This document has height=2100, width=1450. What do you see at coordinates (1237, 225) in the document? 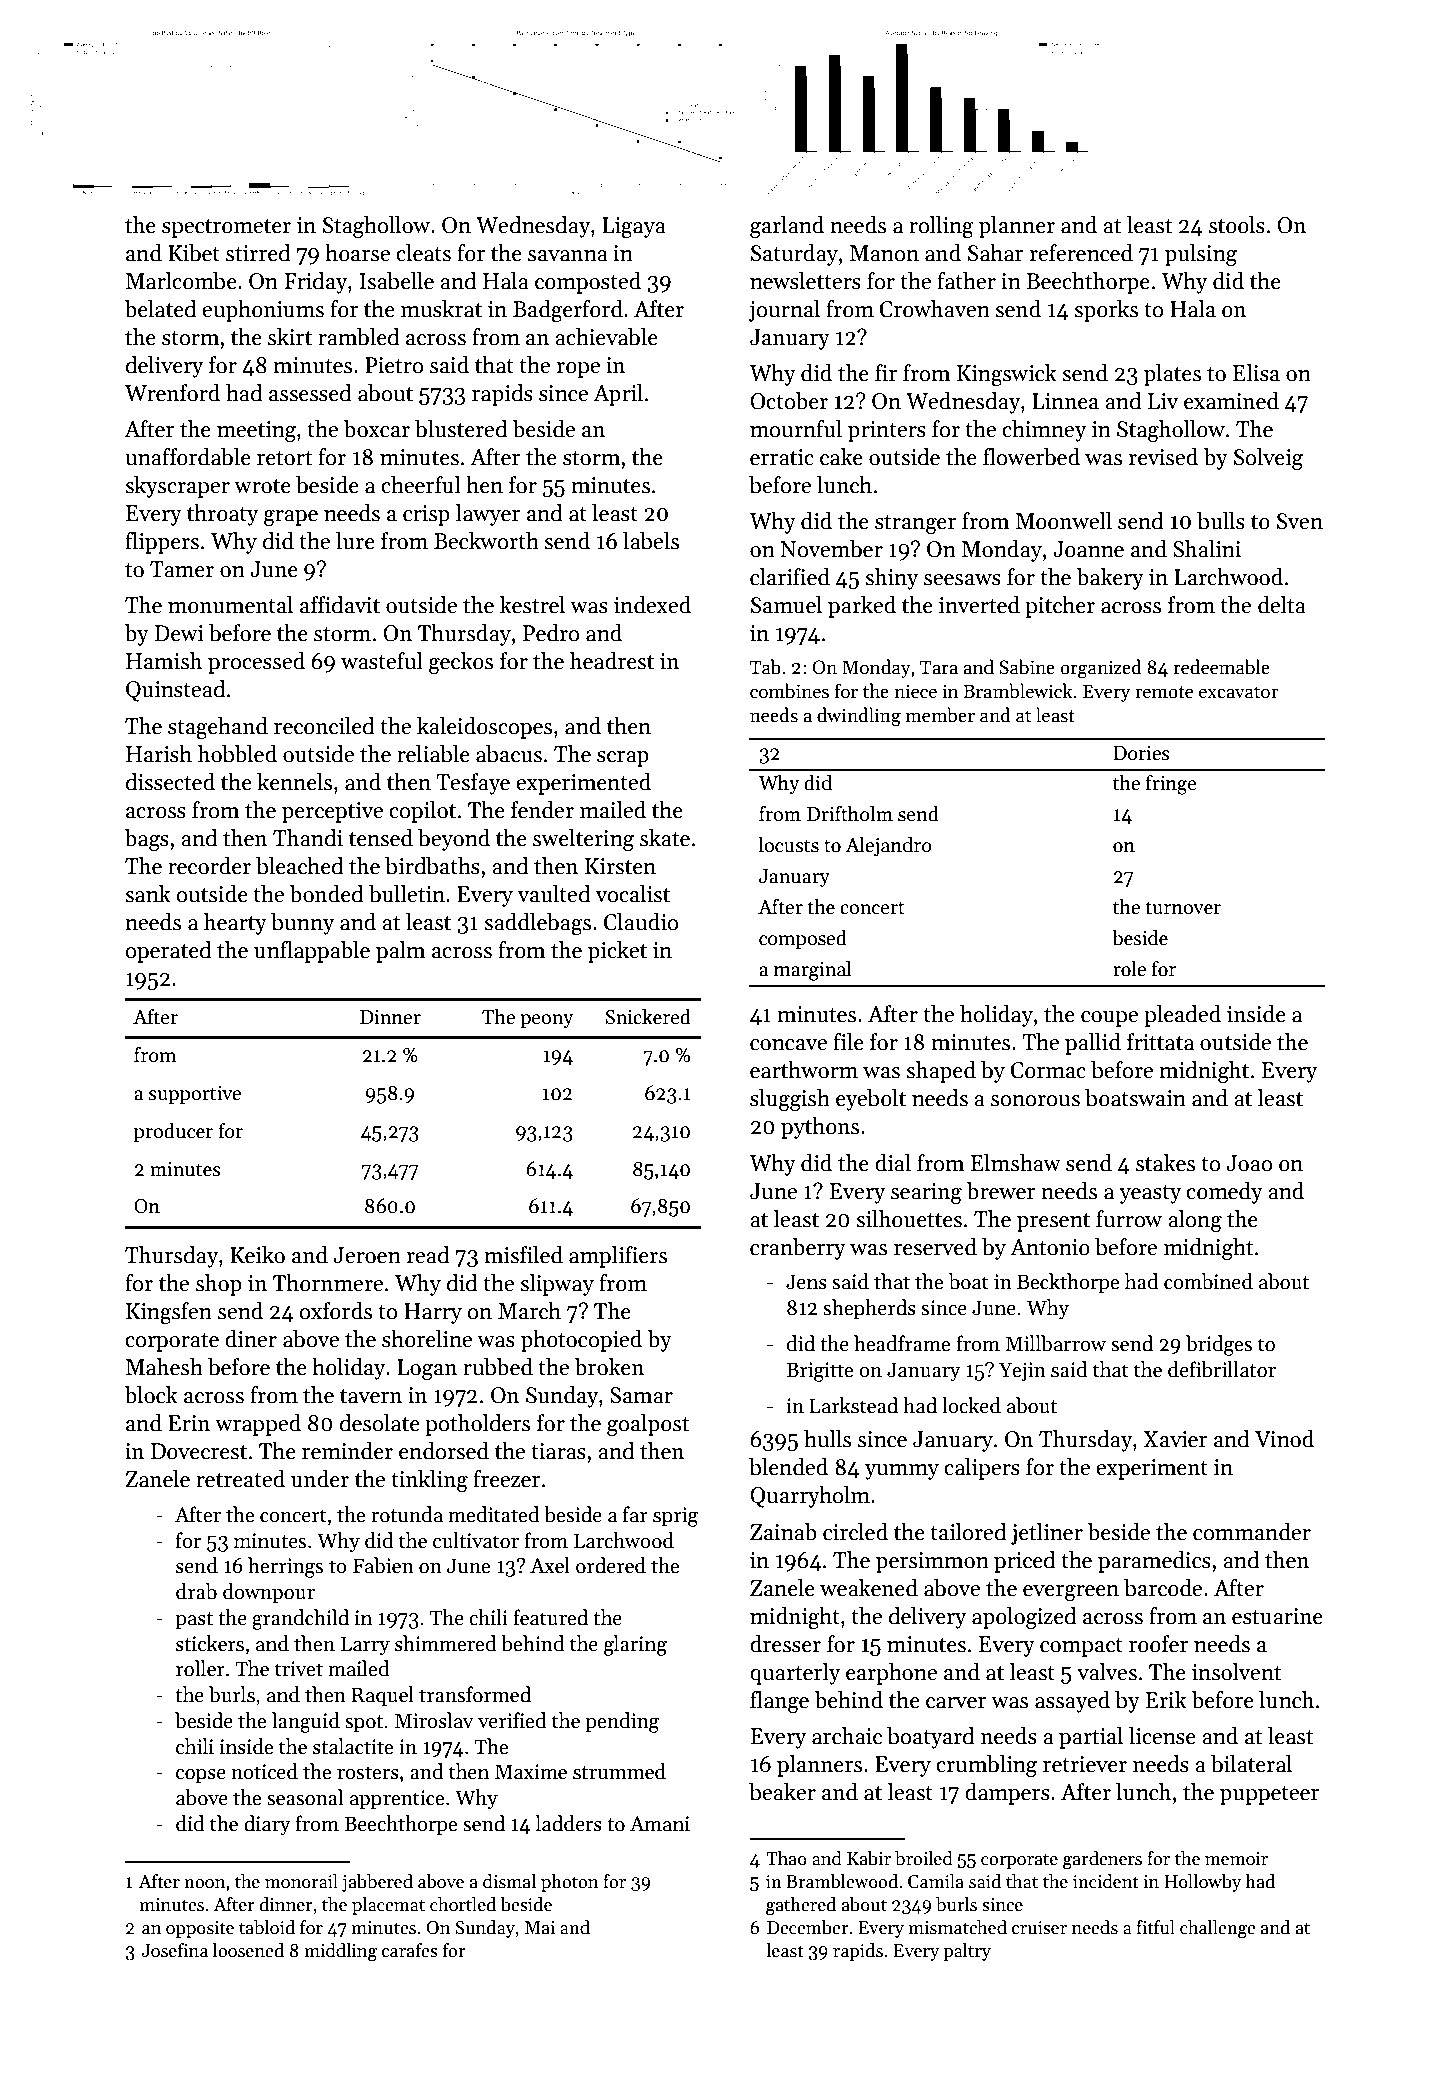
I see `stools` at bounding box center [1237, 225].
